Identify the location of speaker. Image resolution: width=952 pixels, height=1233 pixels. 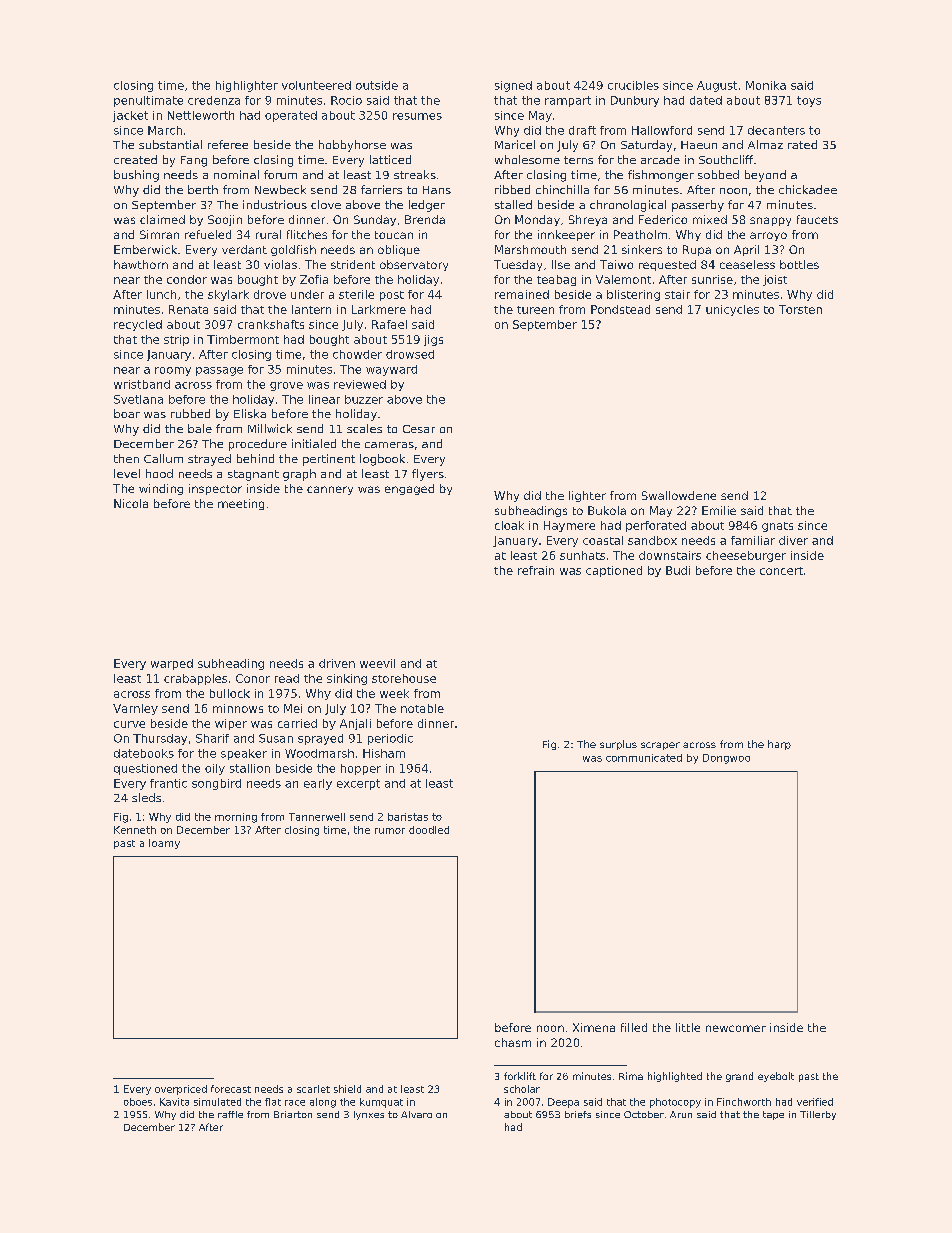
(244, 754).
